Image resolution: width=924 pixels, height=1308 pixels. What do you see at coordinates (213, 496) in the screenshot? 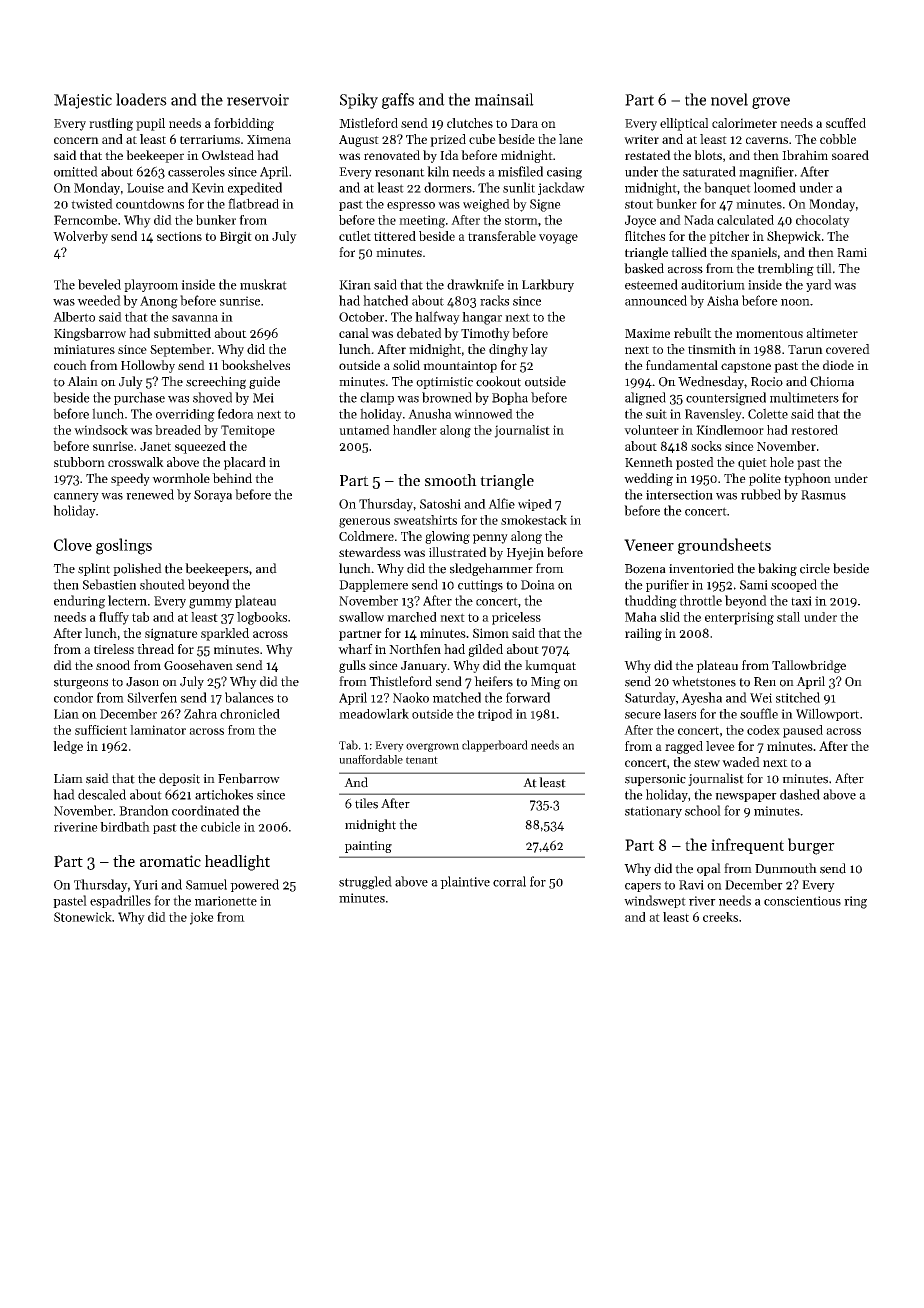
I see `Soraya` at bounding box center [213, 496].
